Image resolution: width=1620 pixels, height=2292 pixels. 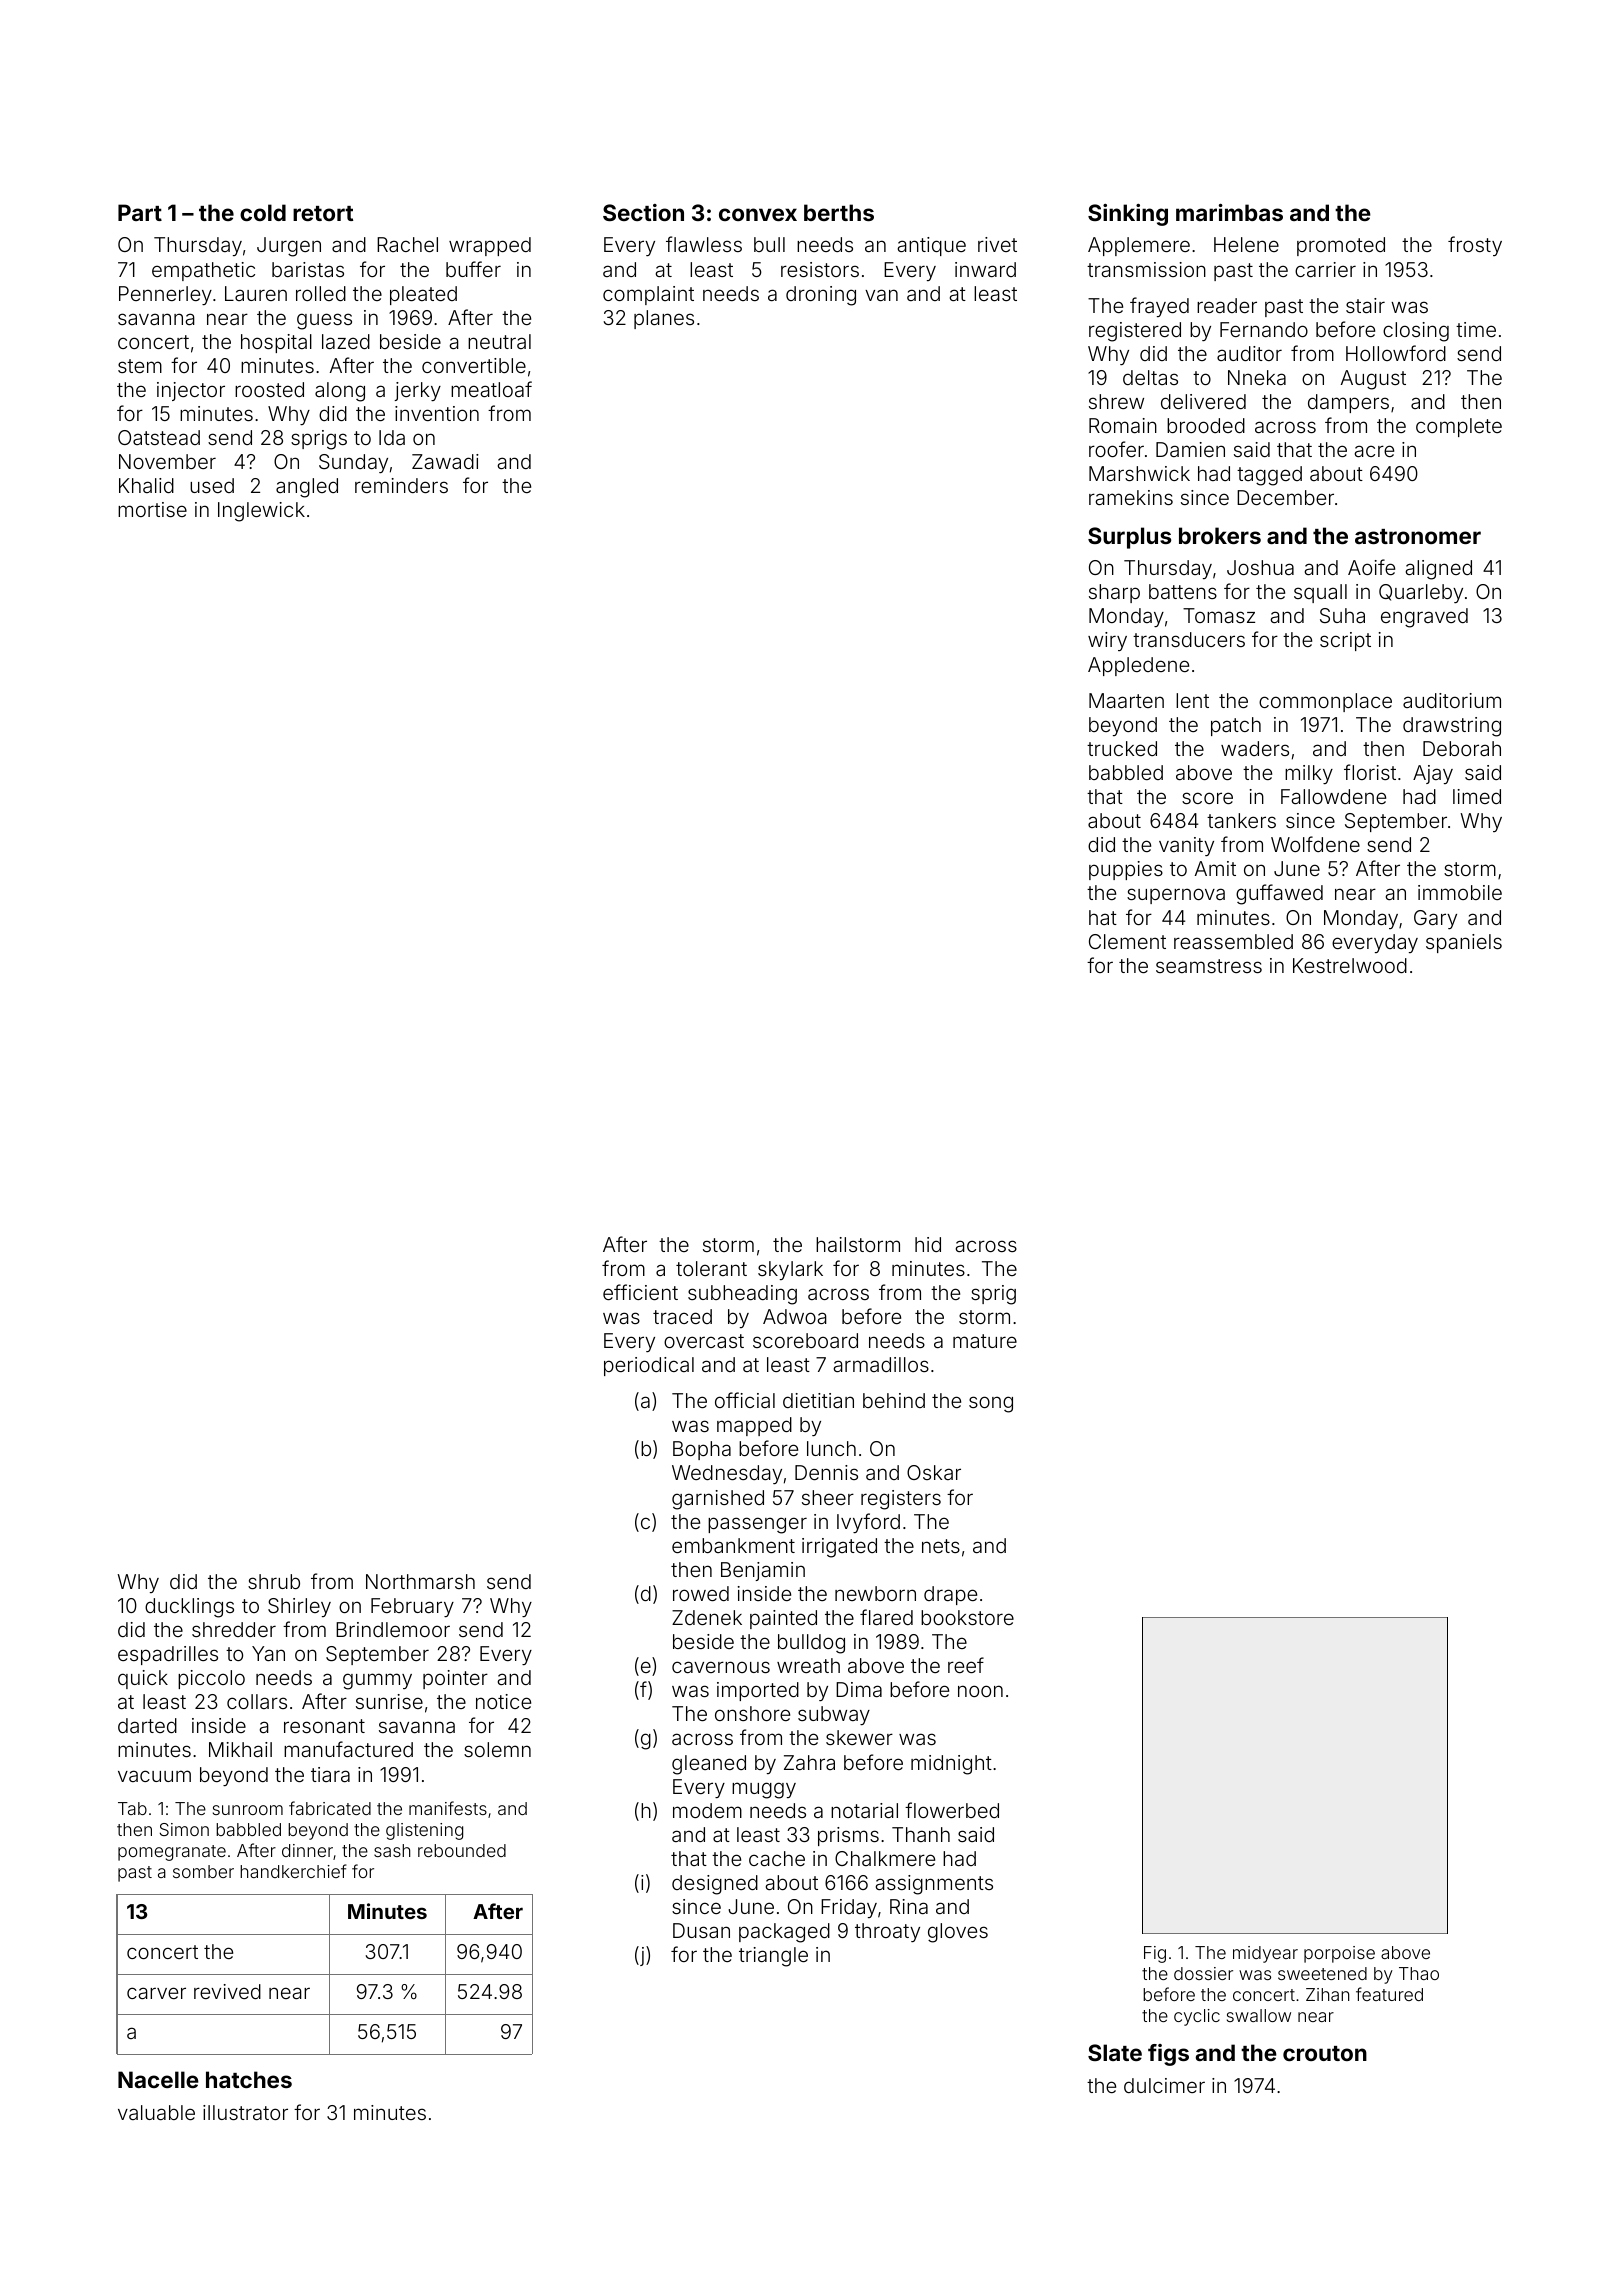 I want to click on song, so click(x=991, y=1404).
